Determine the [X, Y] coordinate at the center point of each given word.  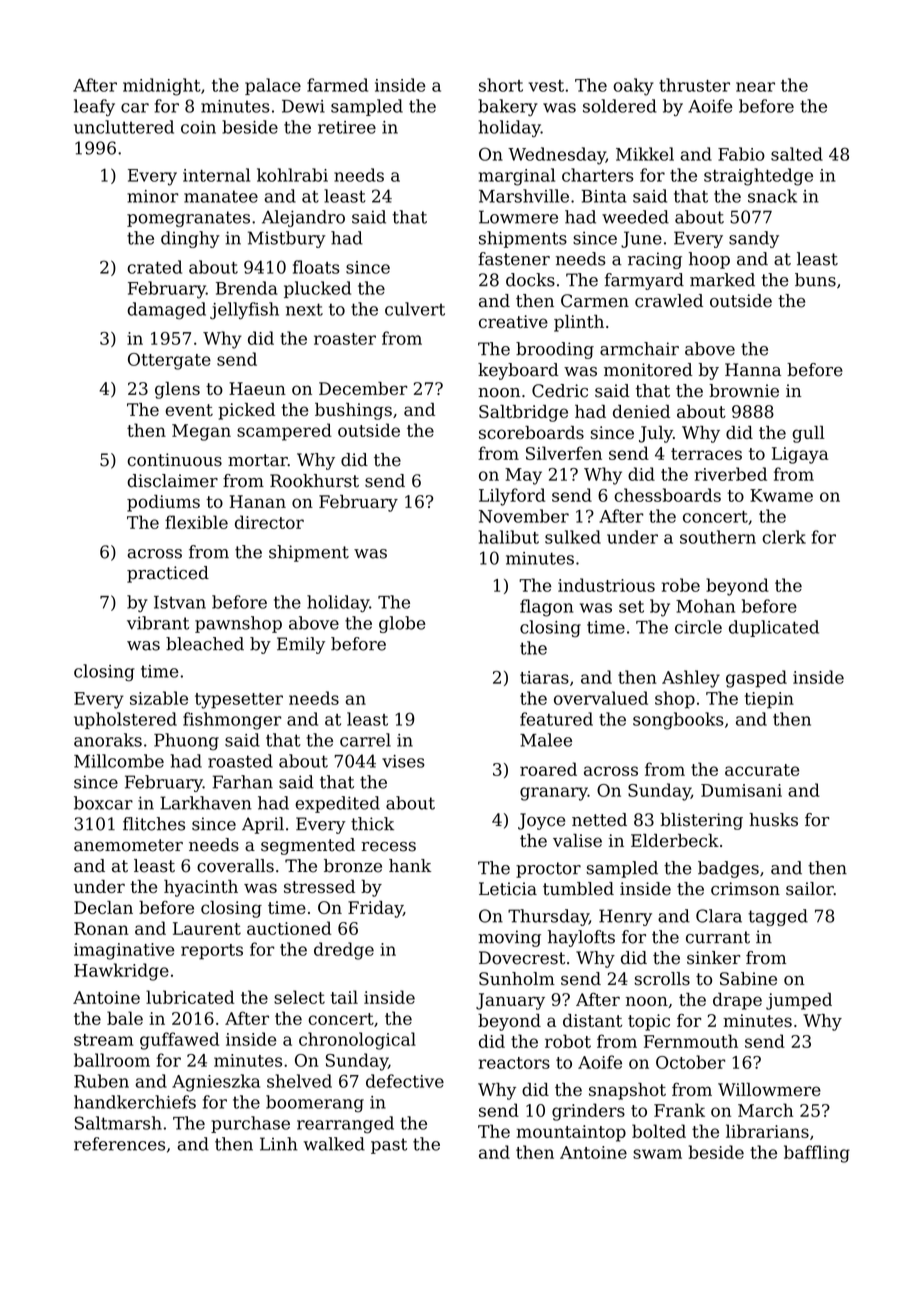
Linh [279, 1144]
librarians [767, 1131]
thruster [694, 85]
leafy [94, 108]
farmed [337, 85]
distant [592, 1020]
